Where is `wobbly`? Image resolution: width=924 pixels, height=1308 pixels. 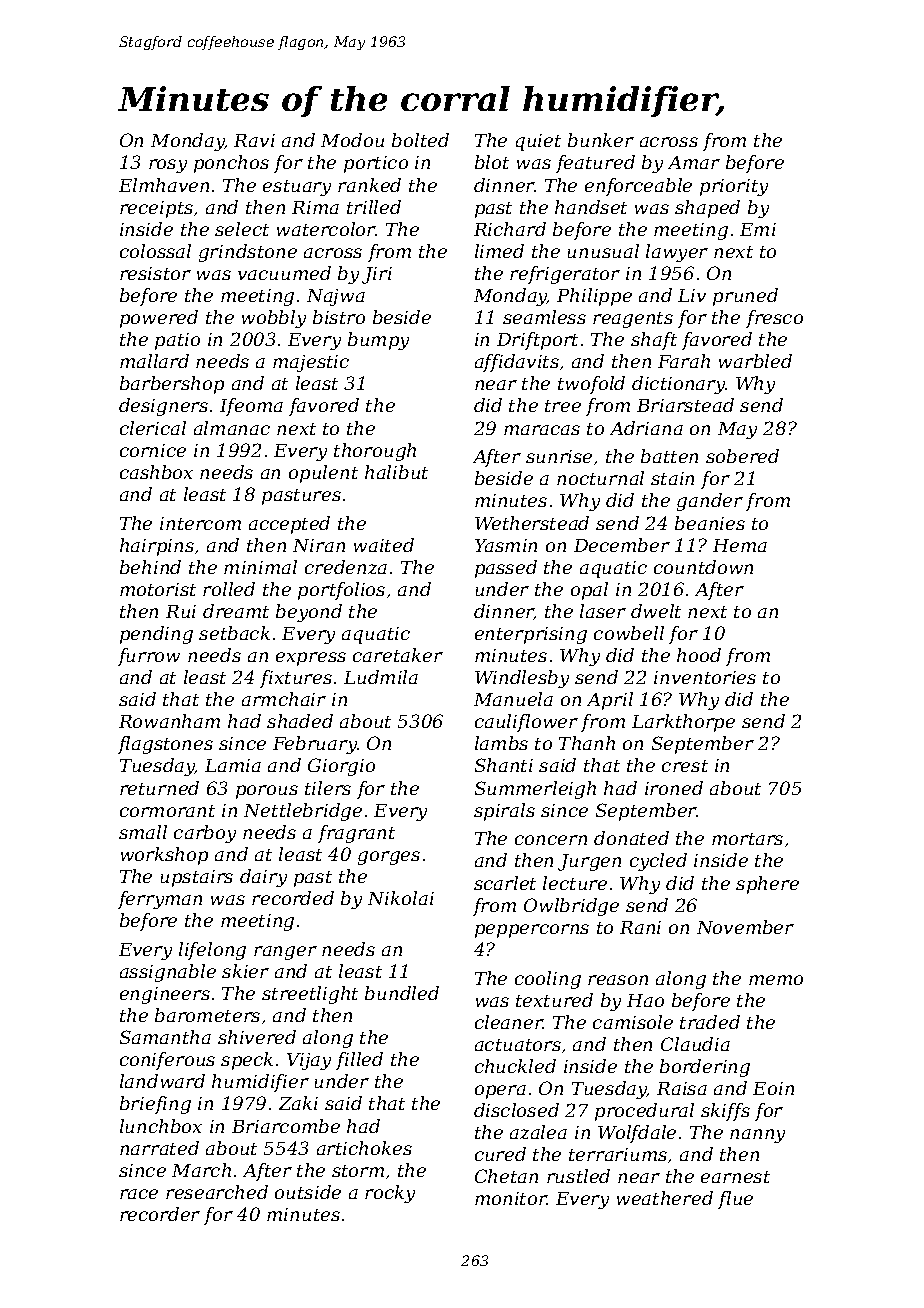 wobbly is located at coordinates (274, 319).
